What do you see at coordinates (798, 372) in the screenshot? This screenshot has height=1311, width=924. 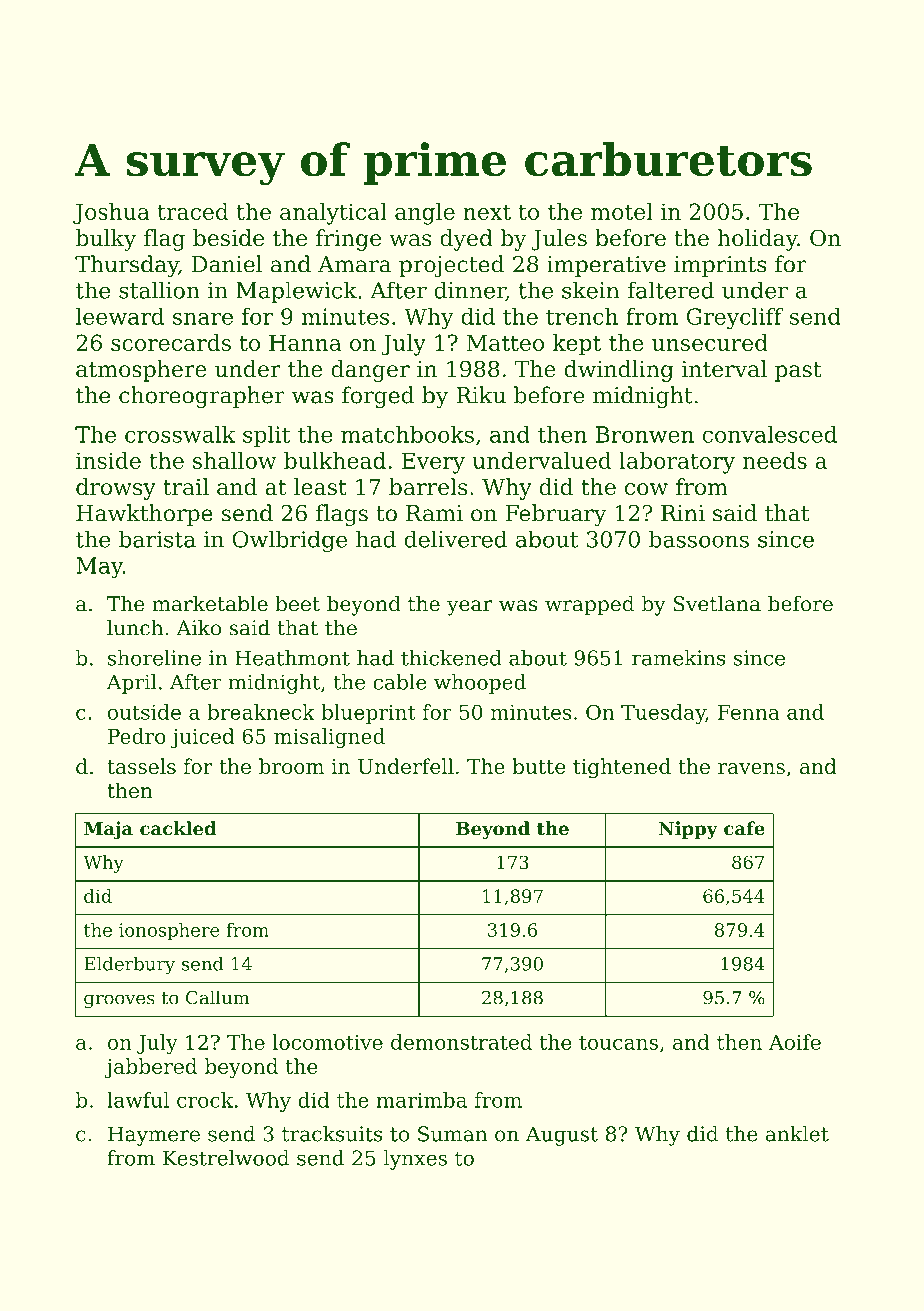 I see `past` at bounding box center [798, 372].
